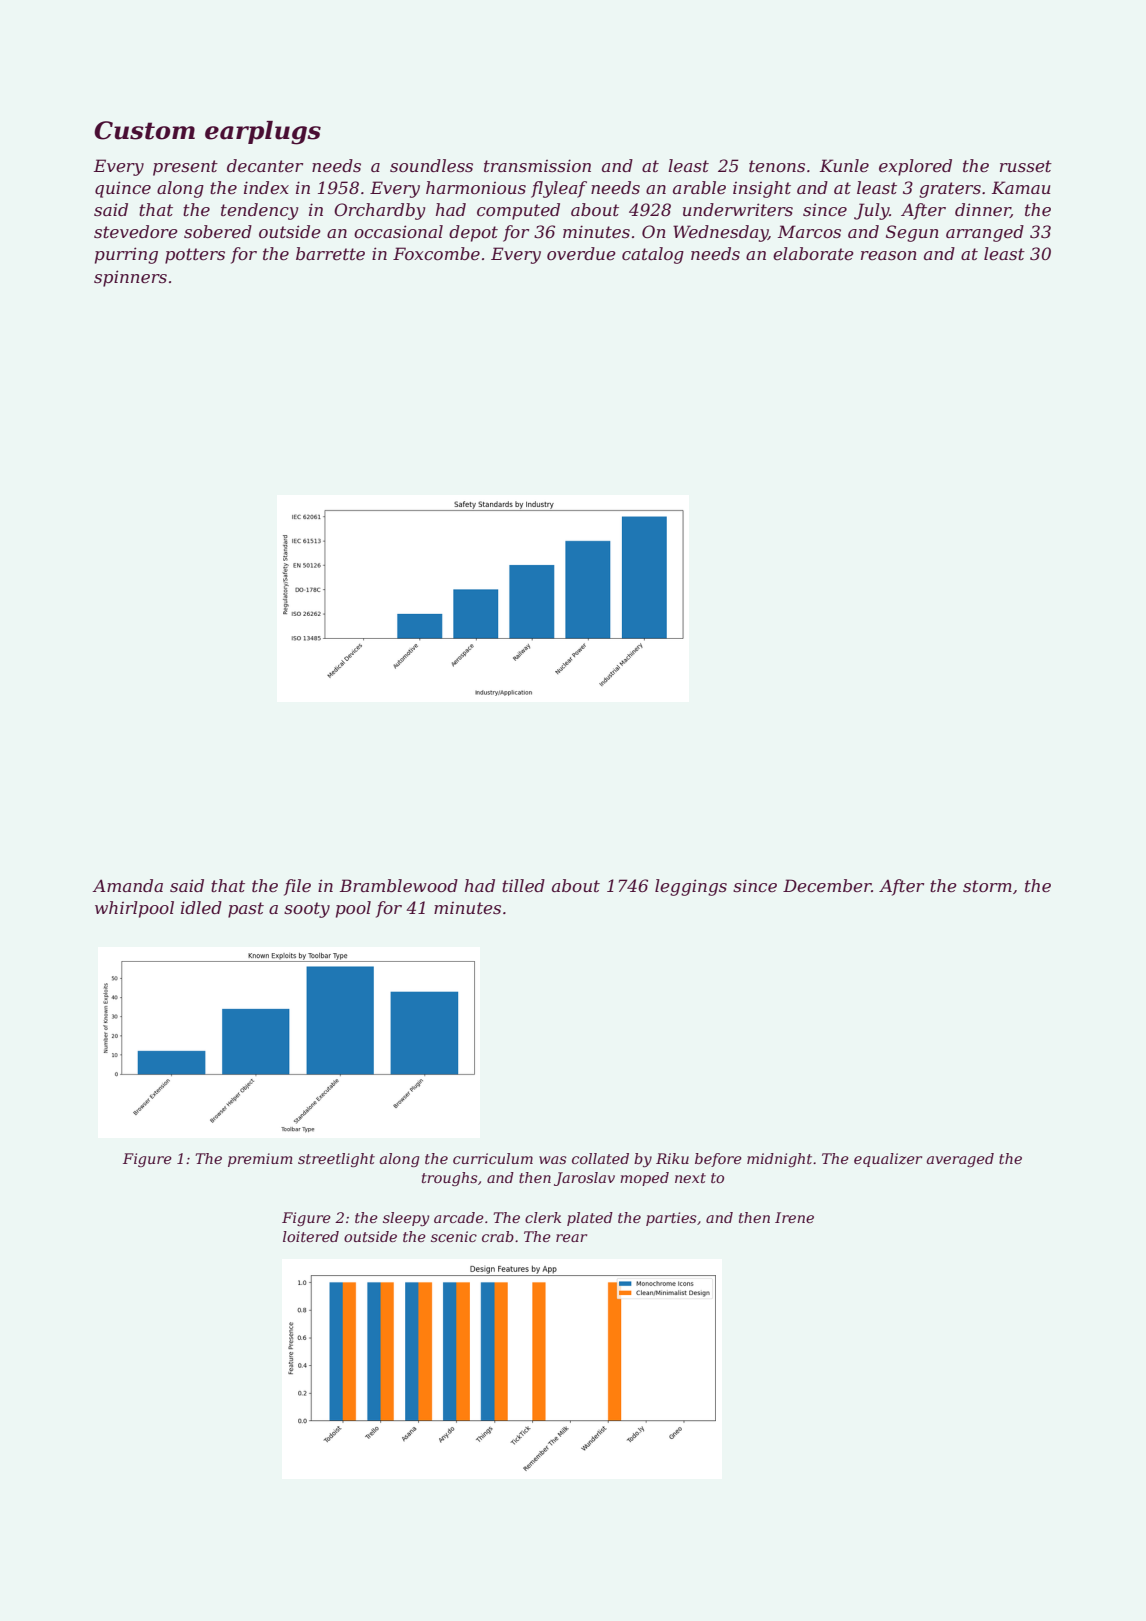 The height and width of the screenshot is (1621, 1146). I want to click on loitered, so click(311, 1236).
